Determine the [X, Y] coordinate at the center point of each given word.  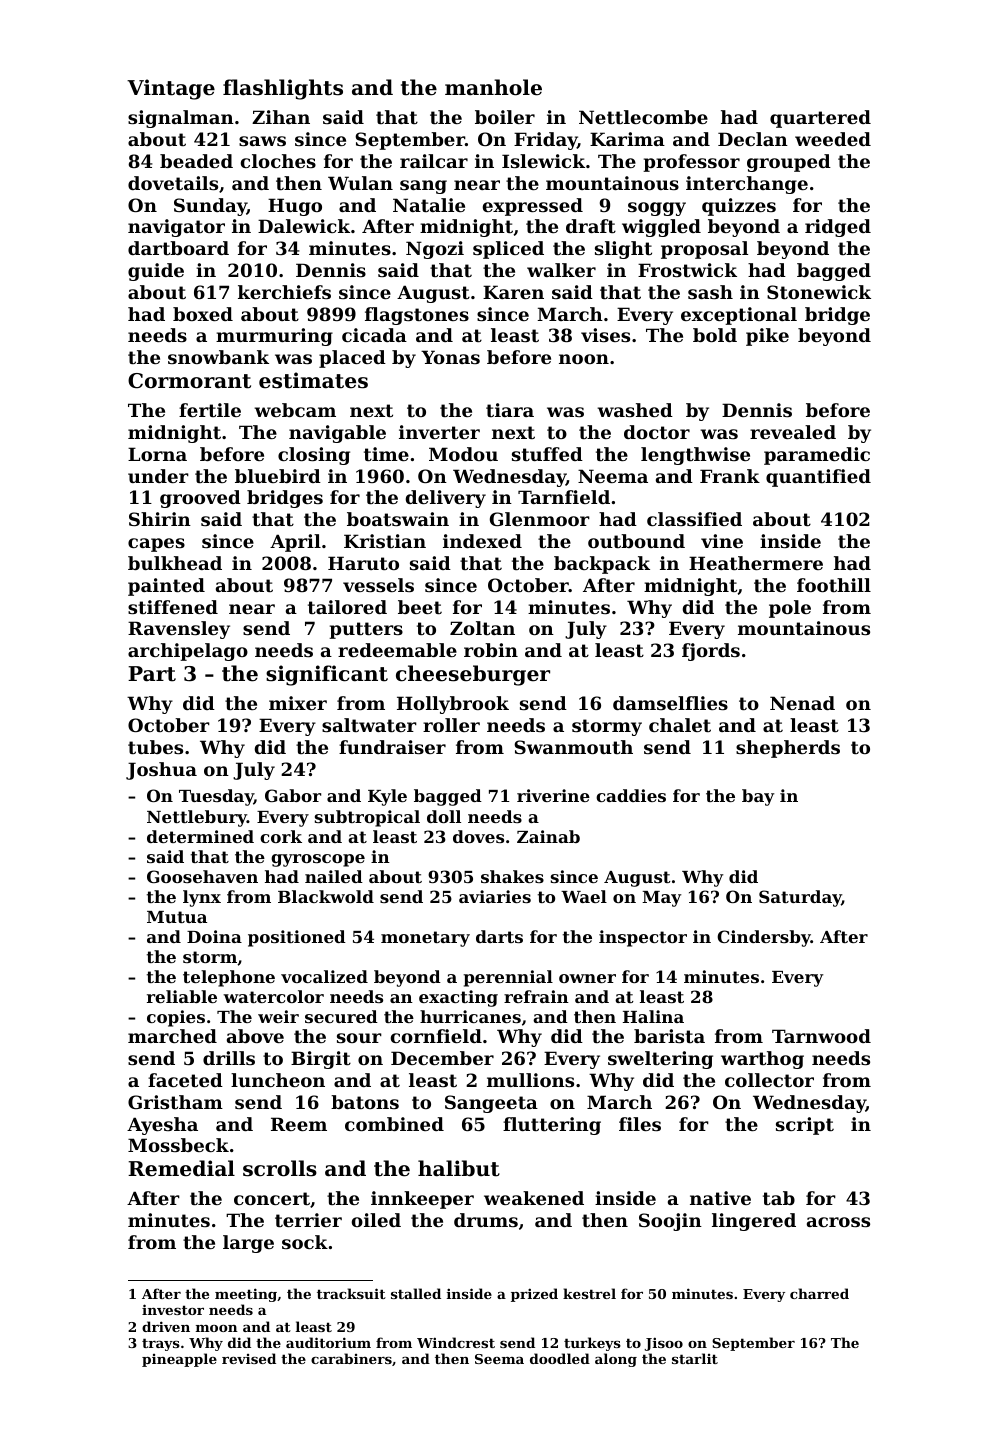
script [805, 1126]
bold [715, 335]
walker [561, 270]
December [442, 1058]
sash [710, 292]
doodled [560, 1358]
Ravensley [179, 630]
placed [352, 359]
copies [176, 1018]
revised [249, 1358]
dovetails [173, 183]
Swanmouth [573, 747]
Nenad [802, 703]
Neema [613, 476]
